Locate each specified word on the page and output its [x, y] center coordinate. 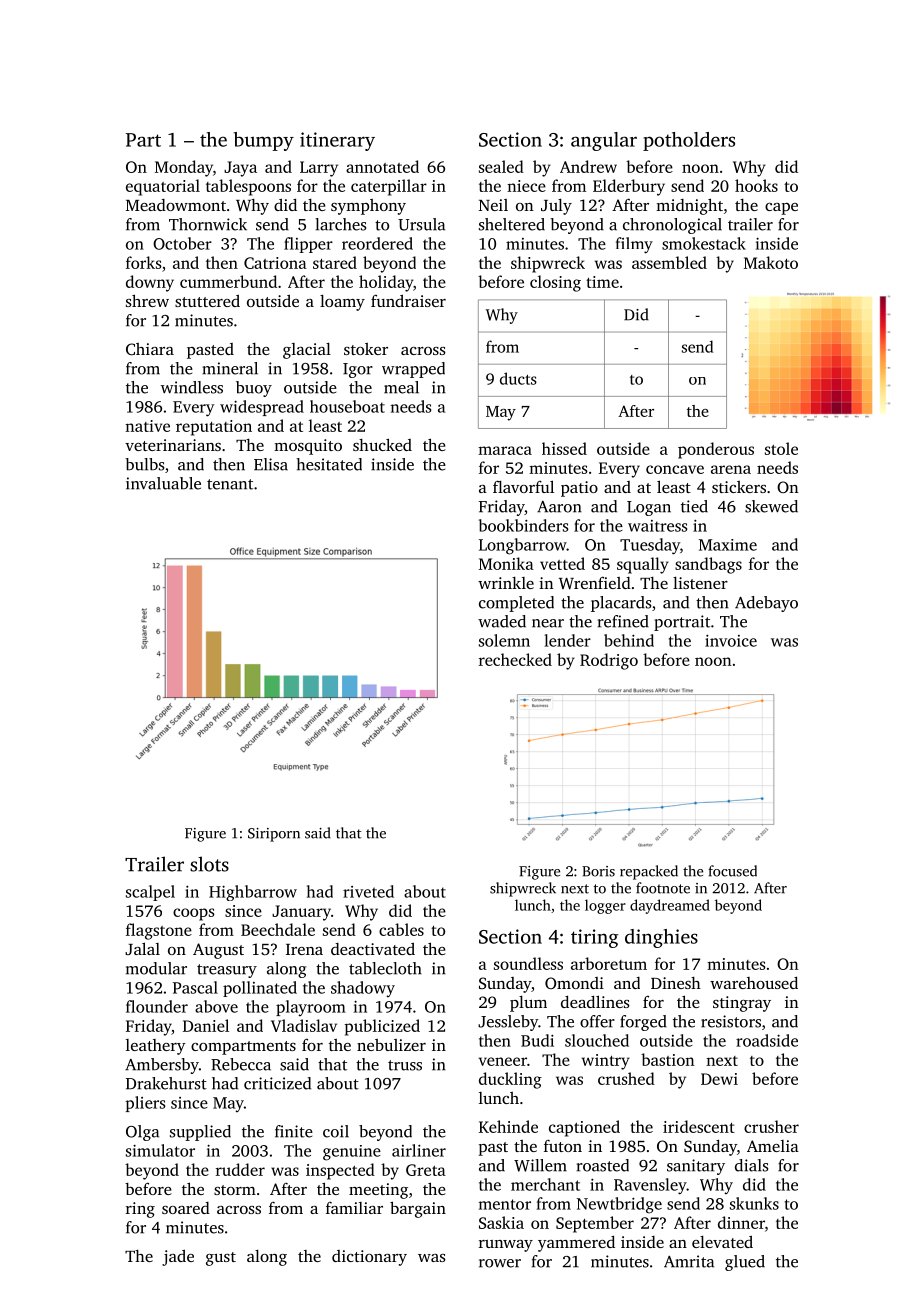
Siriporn [274, 835]
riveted [368, 891]
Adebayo [766, 604]
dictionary [369, 1258]
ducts [518, 378]
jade [178, 1257]
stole [781, 448]
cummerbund [228, 281]
